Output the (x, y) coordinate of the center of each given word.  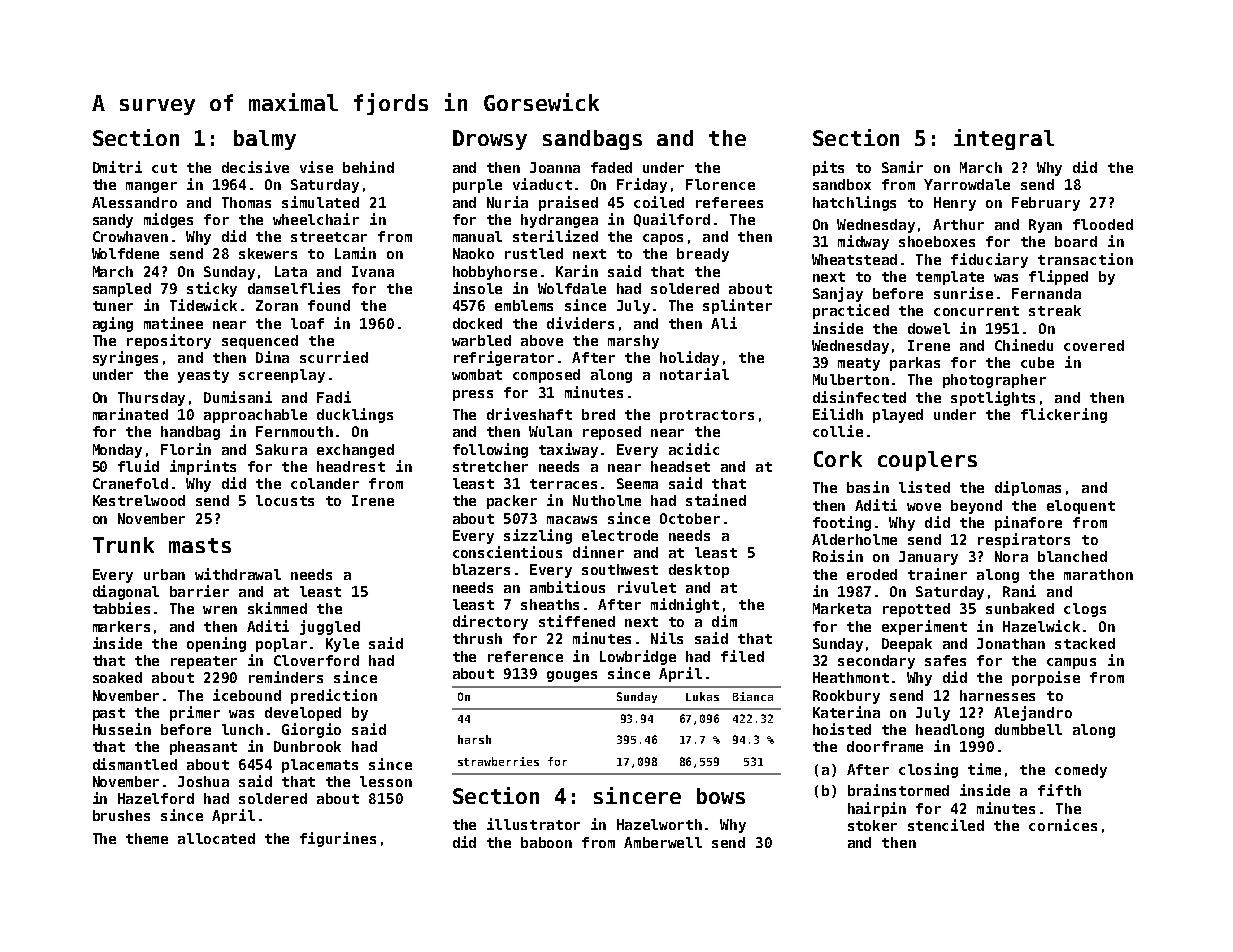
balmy (265, 140)
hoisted (842, 729)
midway (863, 242)
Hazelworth (659, 824)
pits (828, 168)
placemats (320, 766)
